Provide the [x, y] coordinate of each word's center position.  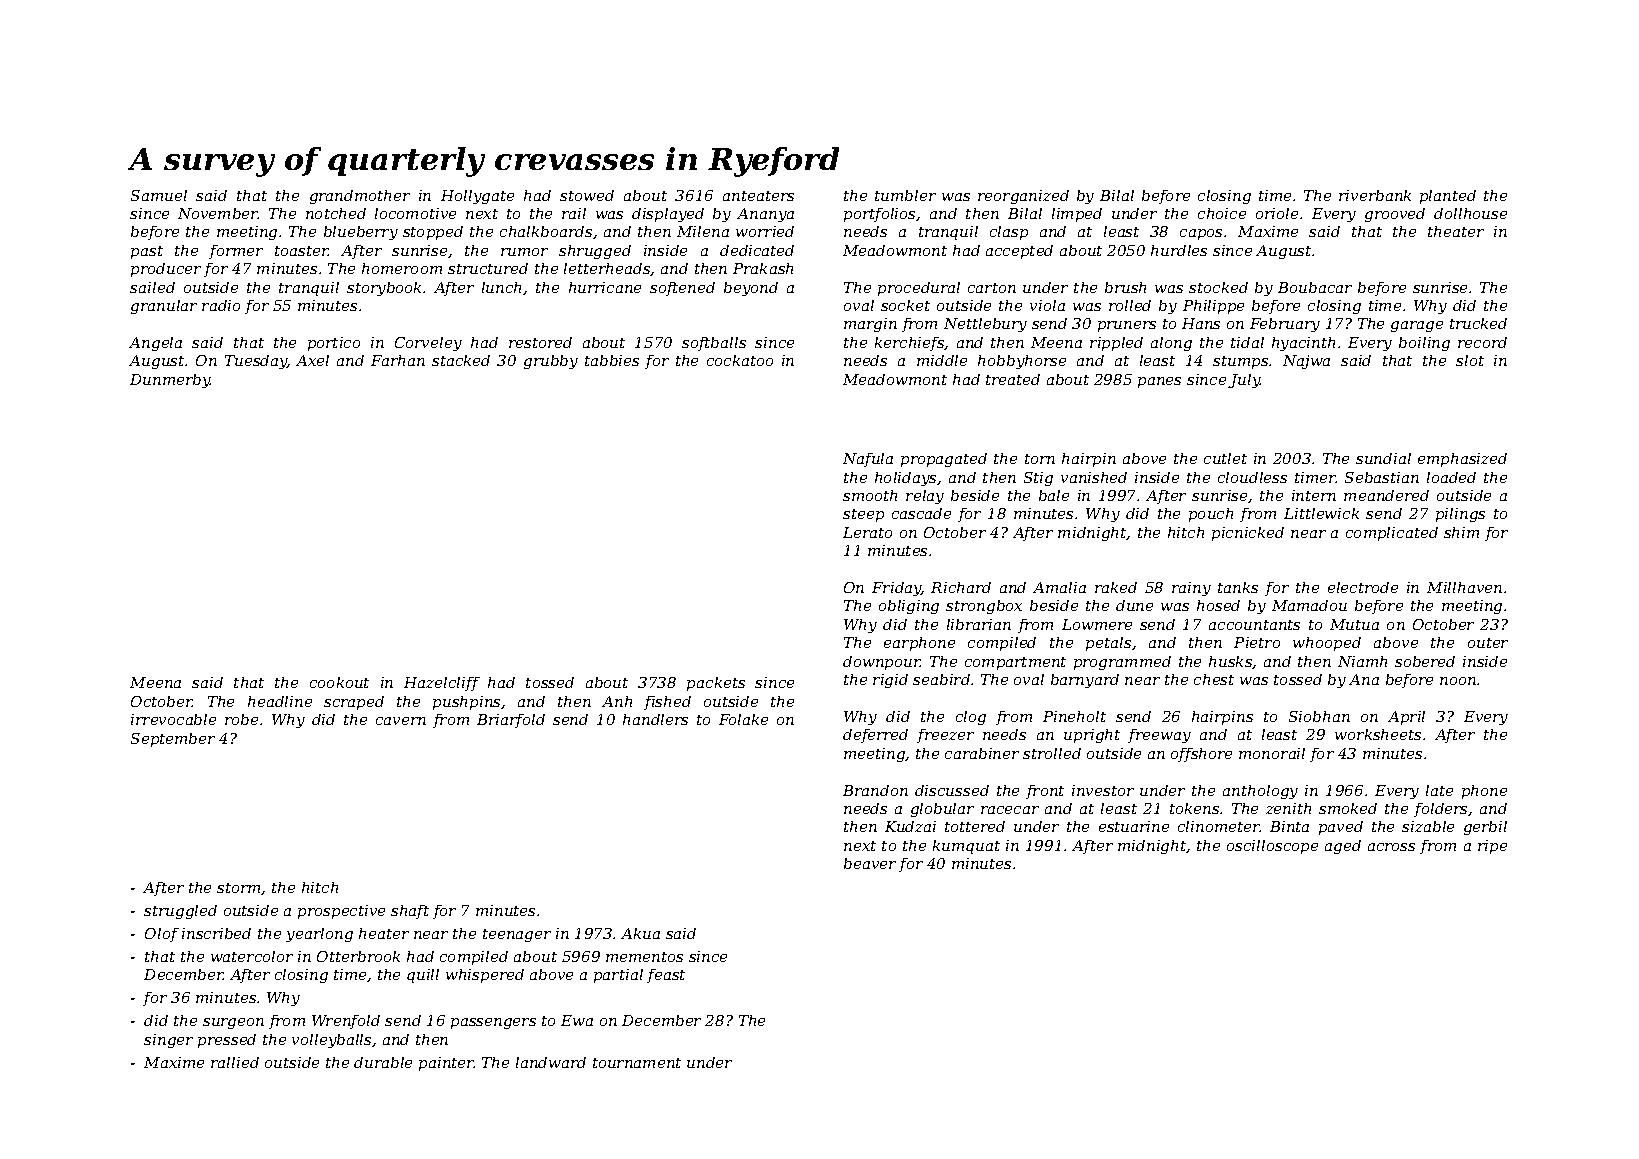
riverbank [1375, 195]
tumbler [905, 195]
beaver [870, 863]
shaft [410, 912]
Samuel [159, 195]
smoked [1348, 808]
